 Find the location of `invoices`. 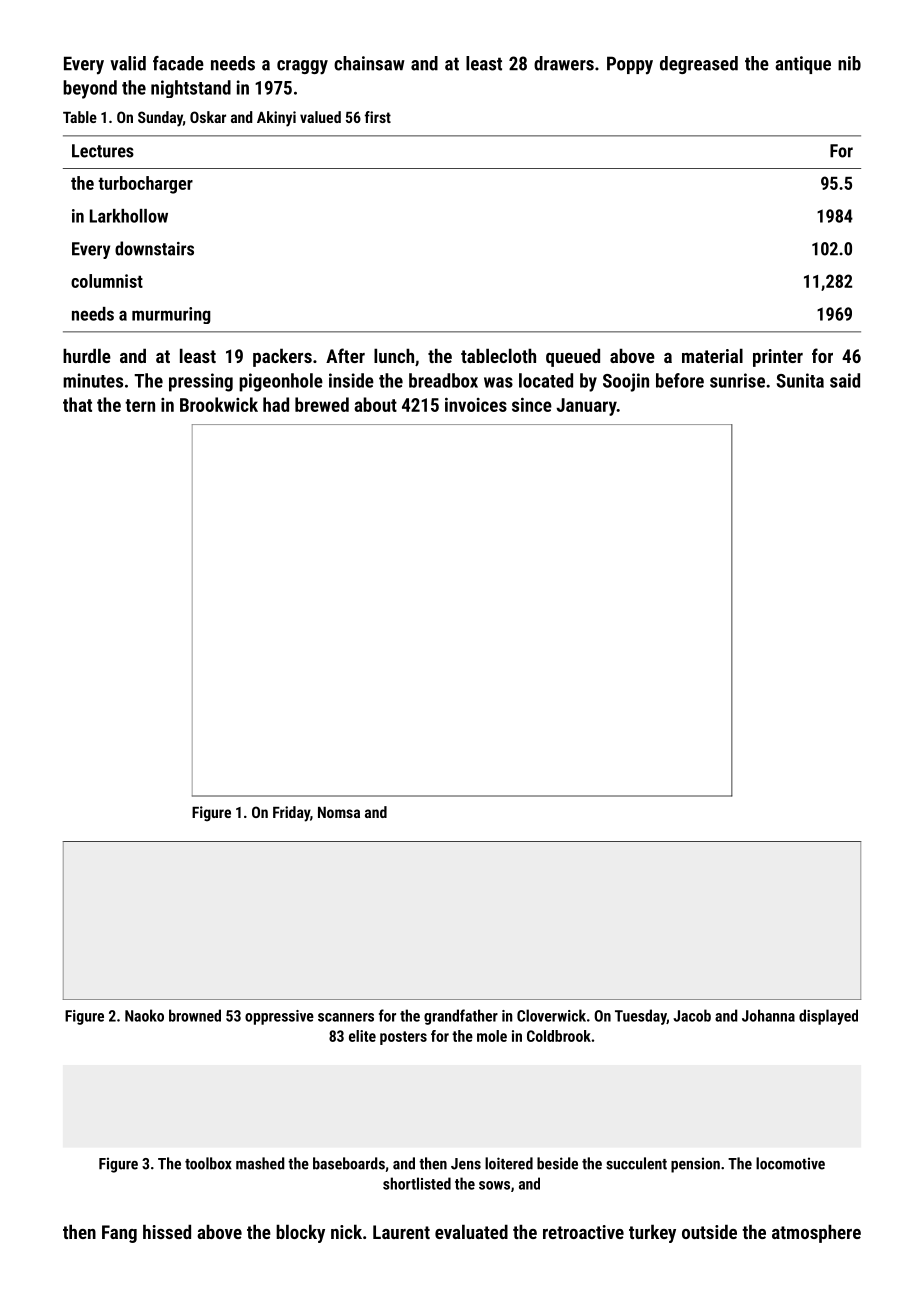

invoices is located at coordinates (476, 404).
